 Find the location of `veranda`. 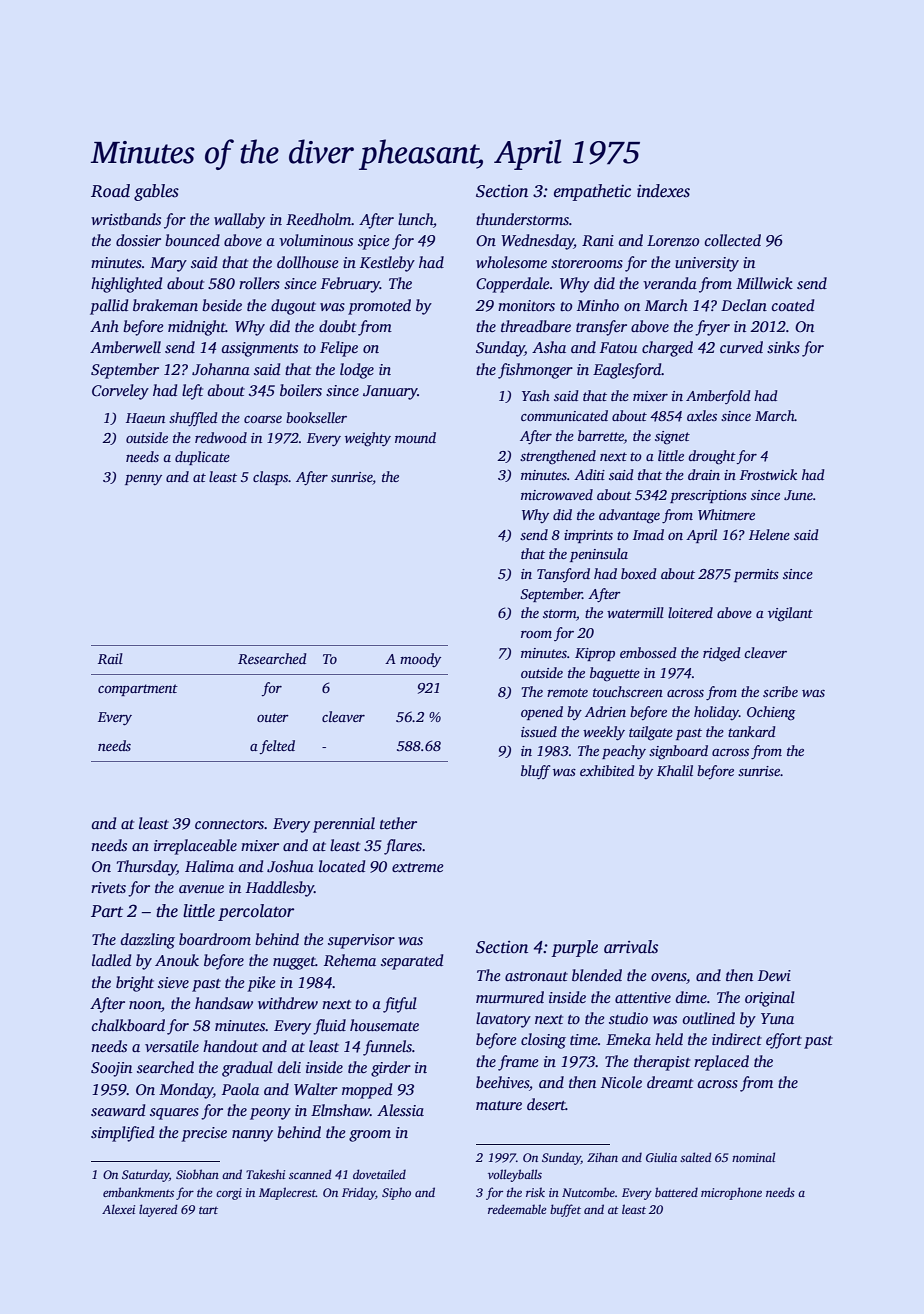

veranda is located at coordinates (670, 283).
